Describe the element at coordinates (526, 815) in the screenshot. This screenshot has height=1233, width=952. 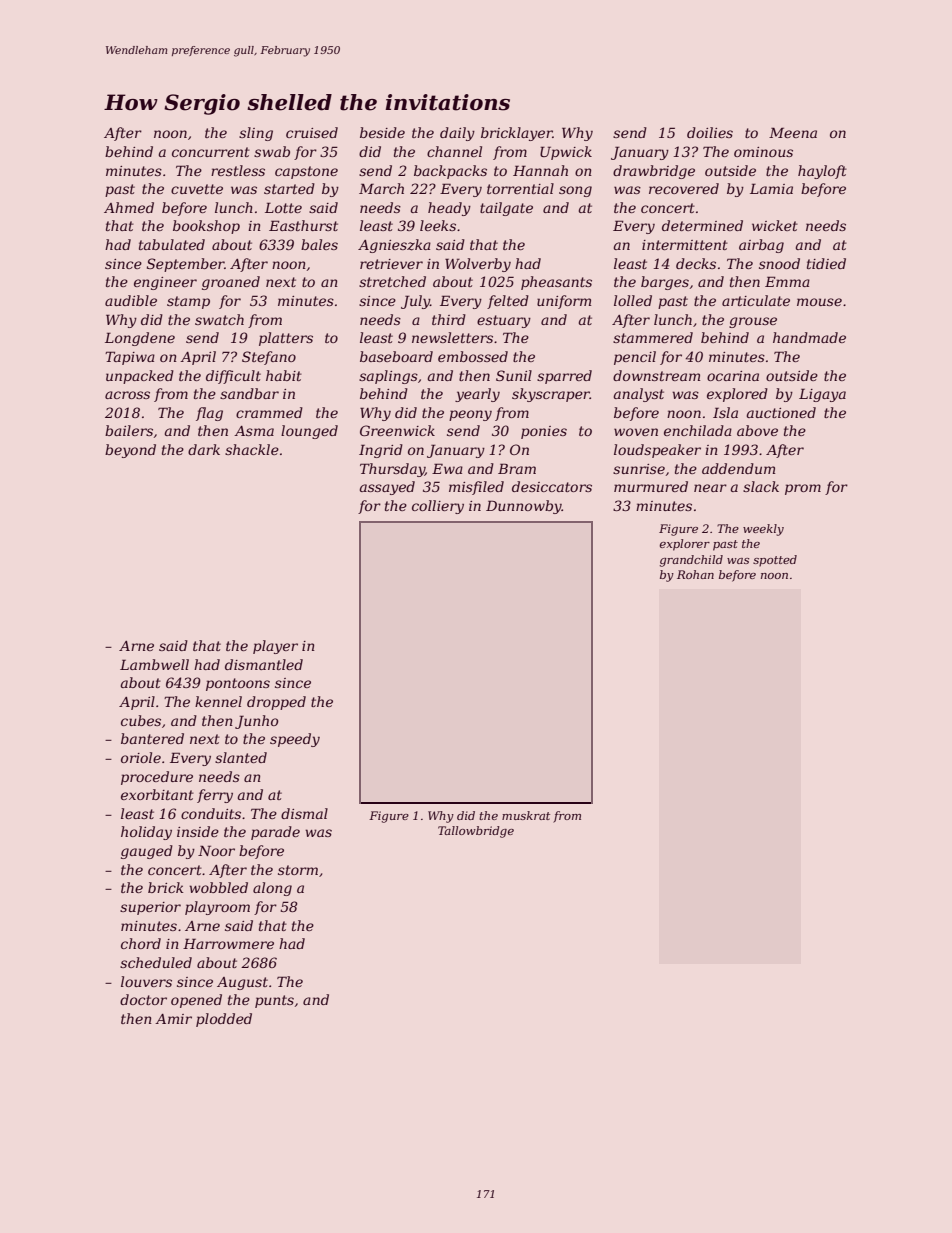
I see `muskrat` at that location.
